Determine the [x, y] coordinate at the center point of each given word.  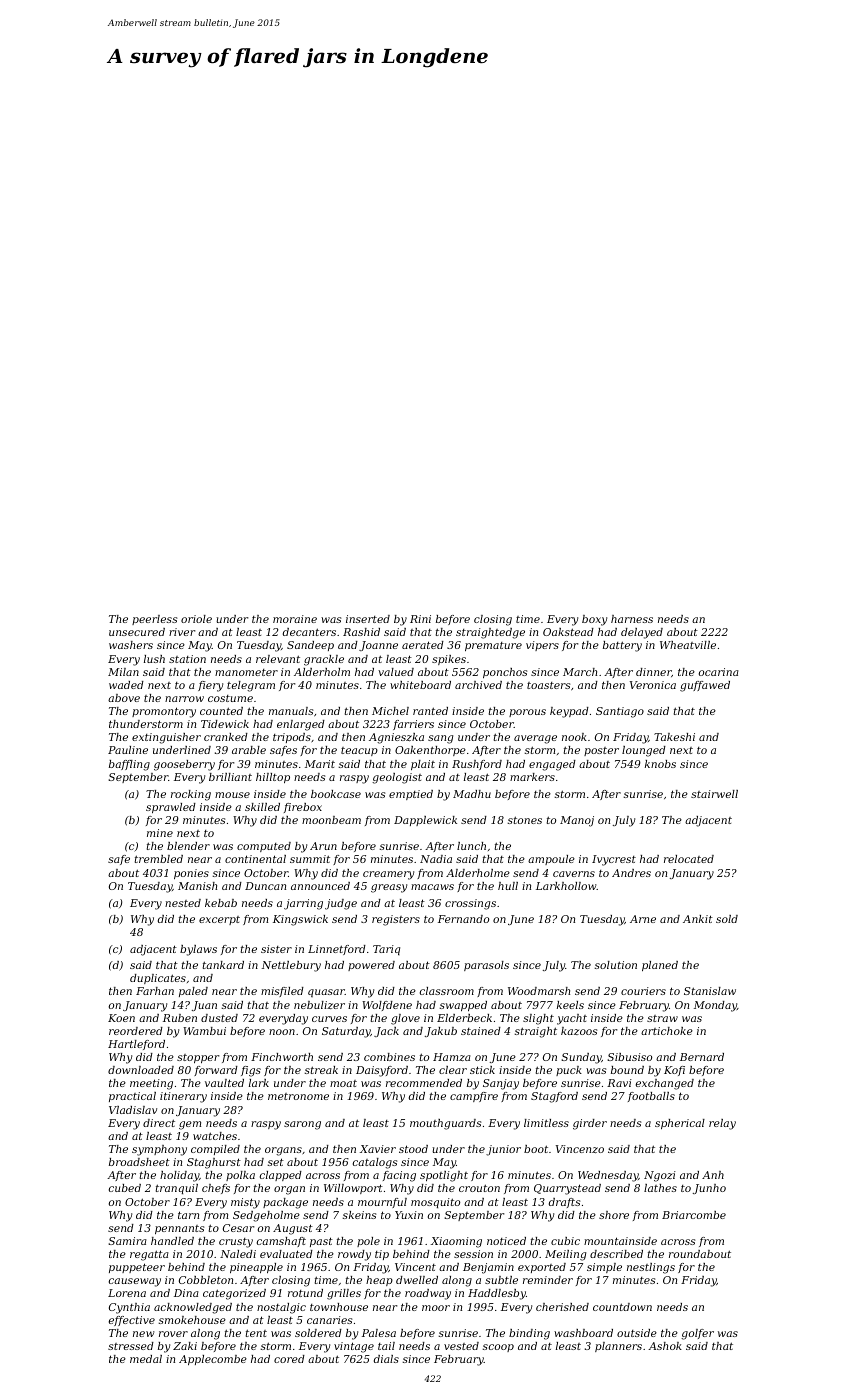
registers [396, 920]
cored [289, 1359]
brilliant [230, 777]
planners [618, 1347]
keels [570, 1005]
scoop [498, 1348]
